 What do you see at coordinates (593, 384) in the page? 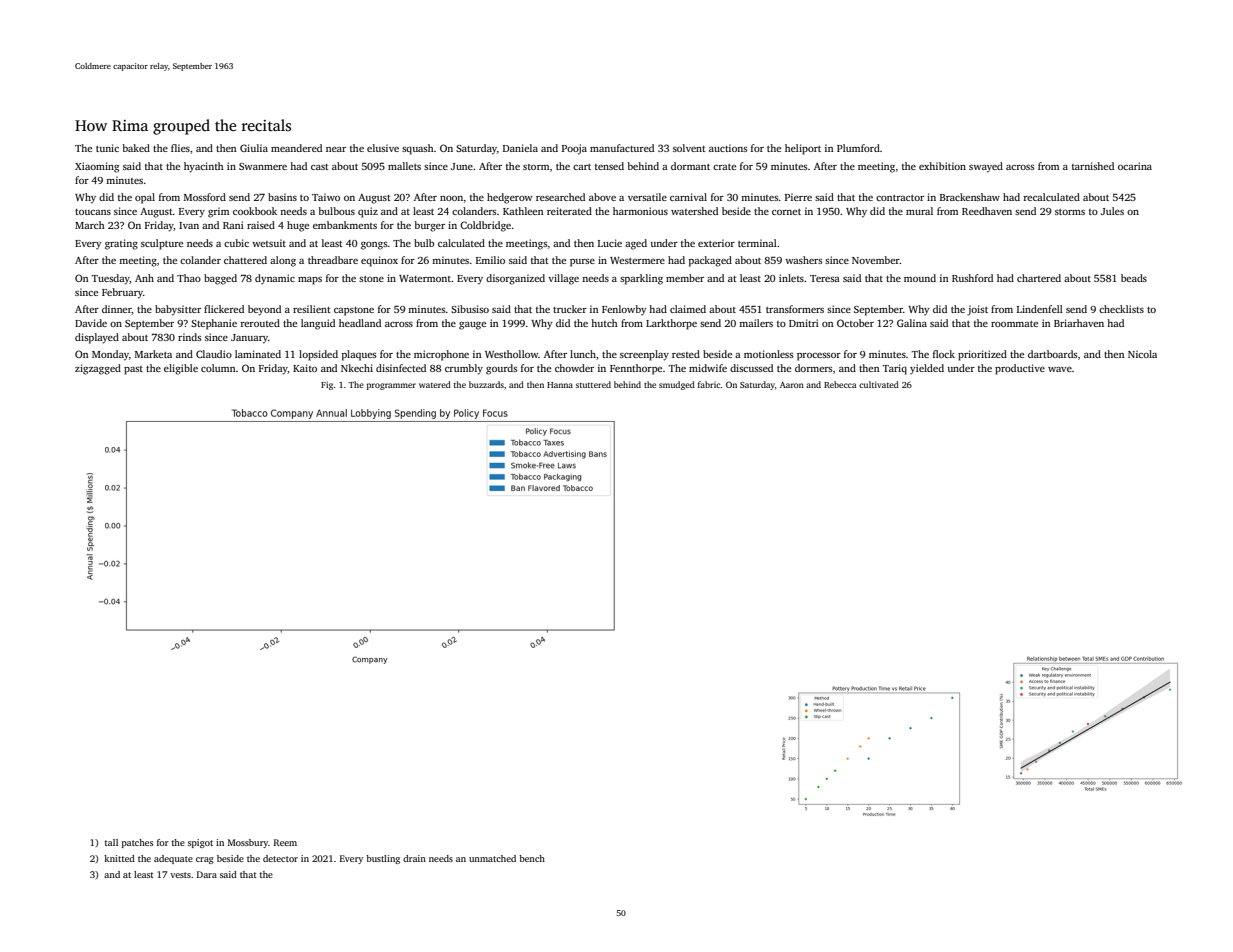
I see `stuttered` at bounding box center [593, 384].
